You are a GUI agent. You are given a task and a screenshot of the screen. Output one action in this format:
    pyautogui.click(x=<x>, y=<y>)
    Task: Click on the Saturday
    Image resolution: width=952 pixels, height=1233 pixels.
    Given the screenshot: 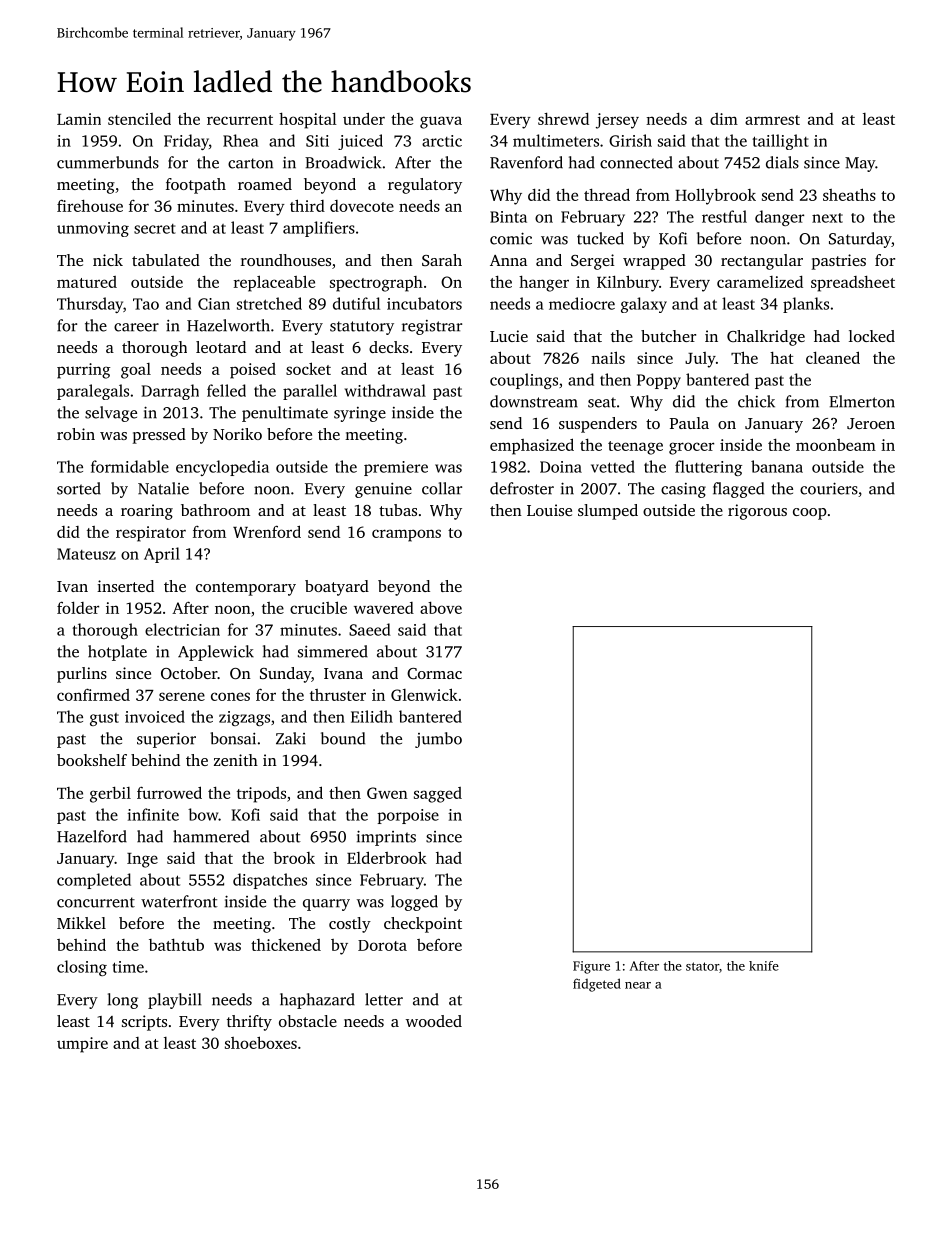 What is the action you would take?
    pyautogui.click(x=860, y=240)
